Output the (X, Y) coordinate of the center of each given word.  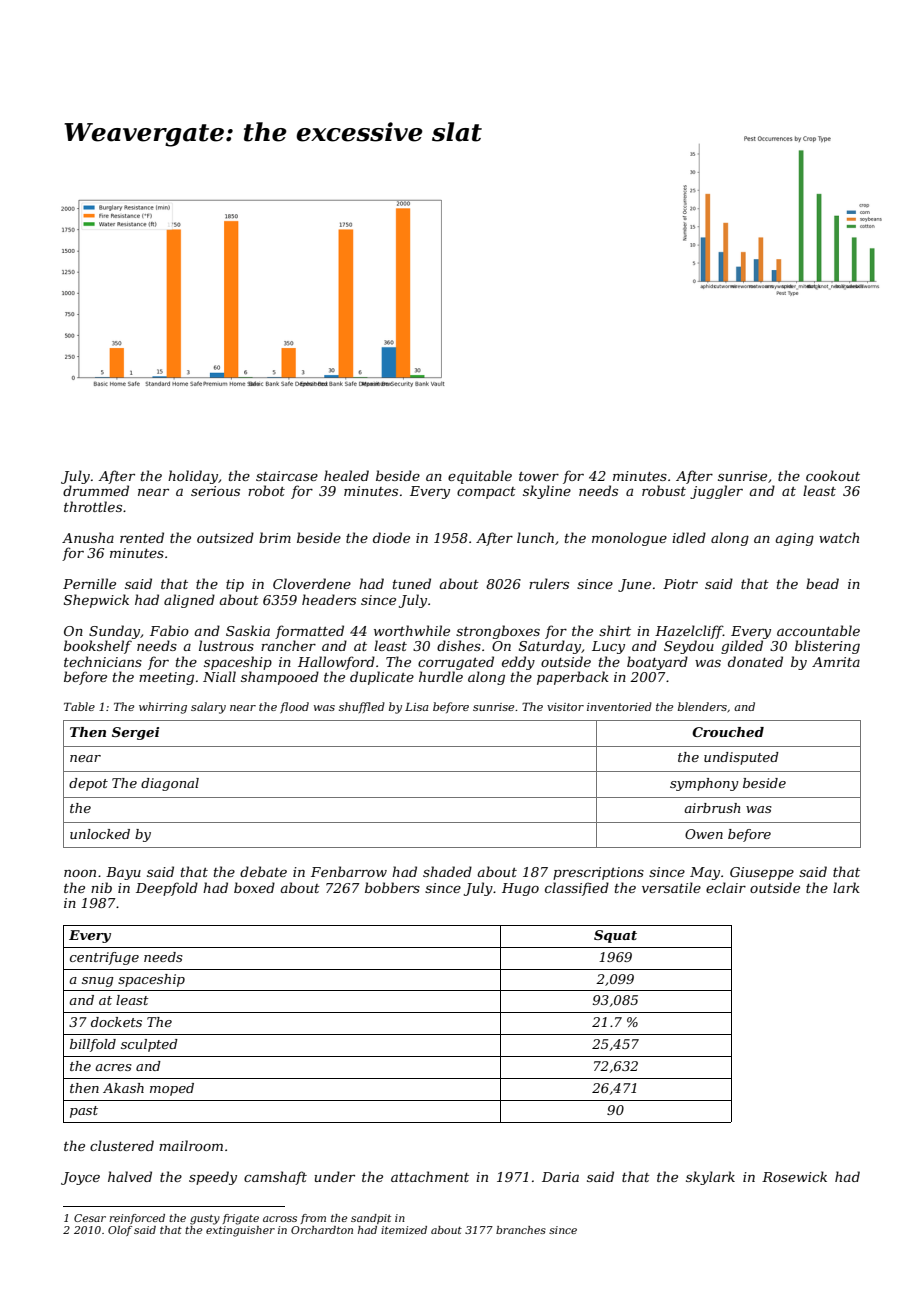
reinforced (137, 1219)
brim (275, 537)
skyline (547, 492)
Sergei (135, 733)
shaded (447, 871)
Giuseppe (762, 873)
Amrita (836, 662)
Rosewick (794, 1176)
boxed (254, 887)
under (334, 1176)
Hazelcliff (689, 632)
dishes (459, 645)
